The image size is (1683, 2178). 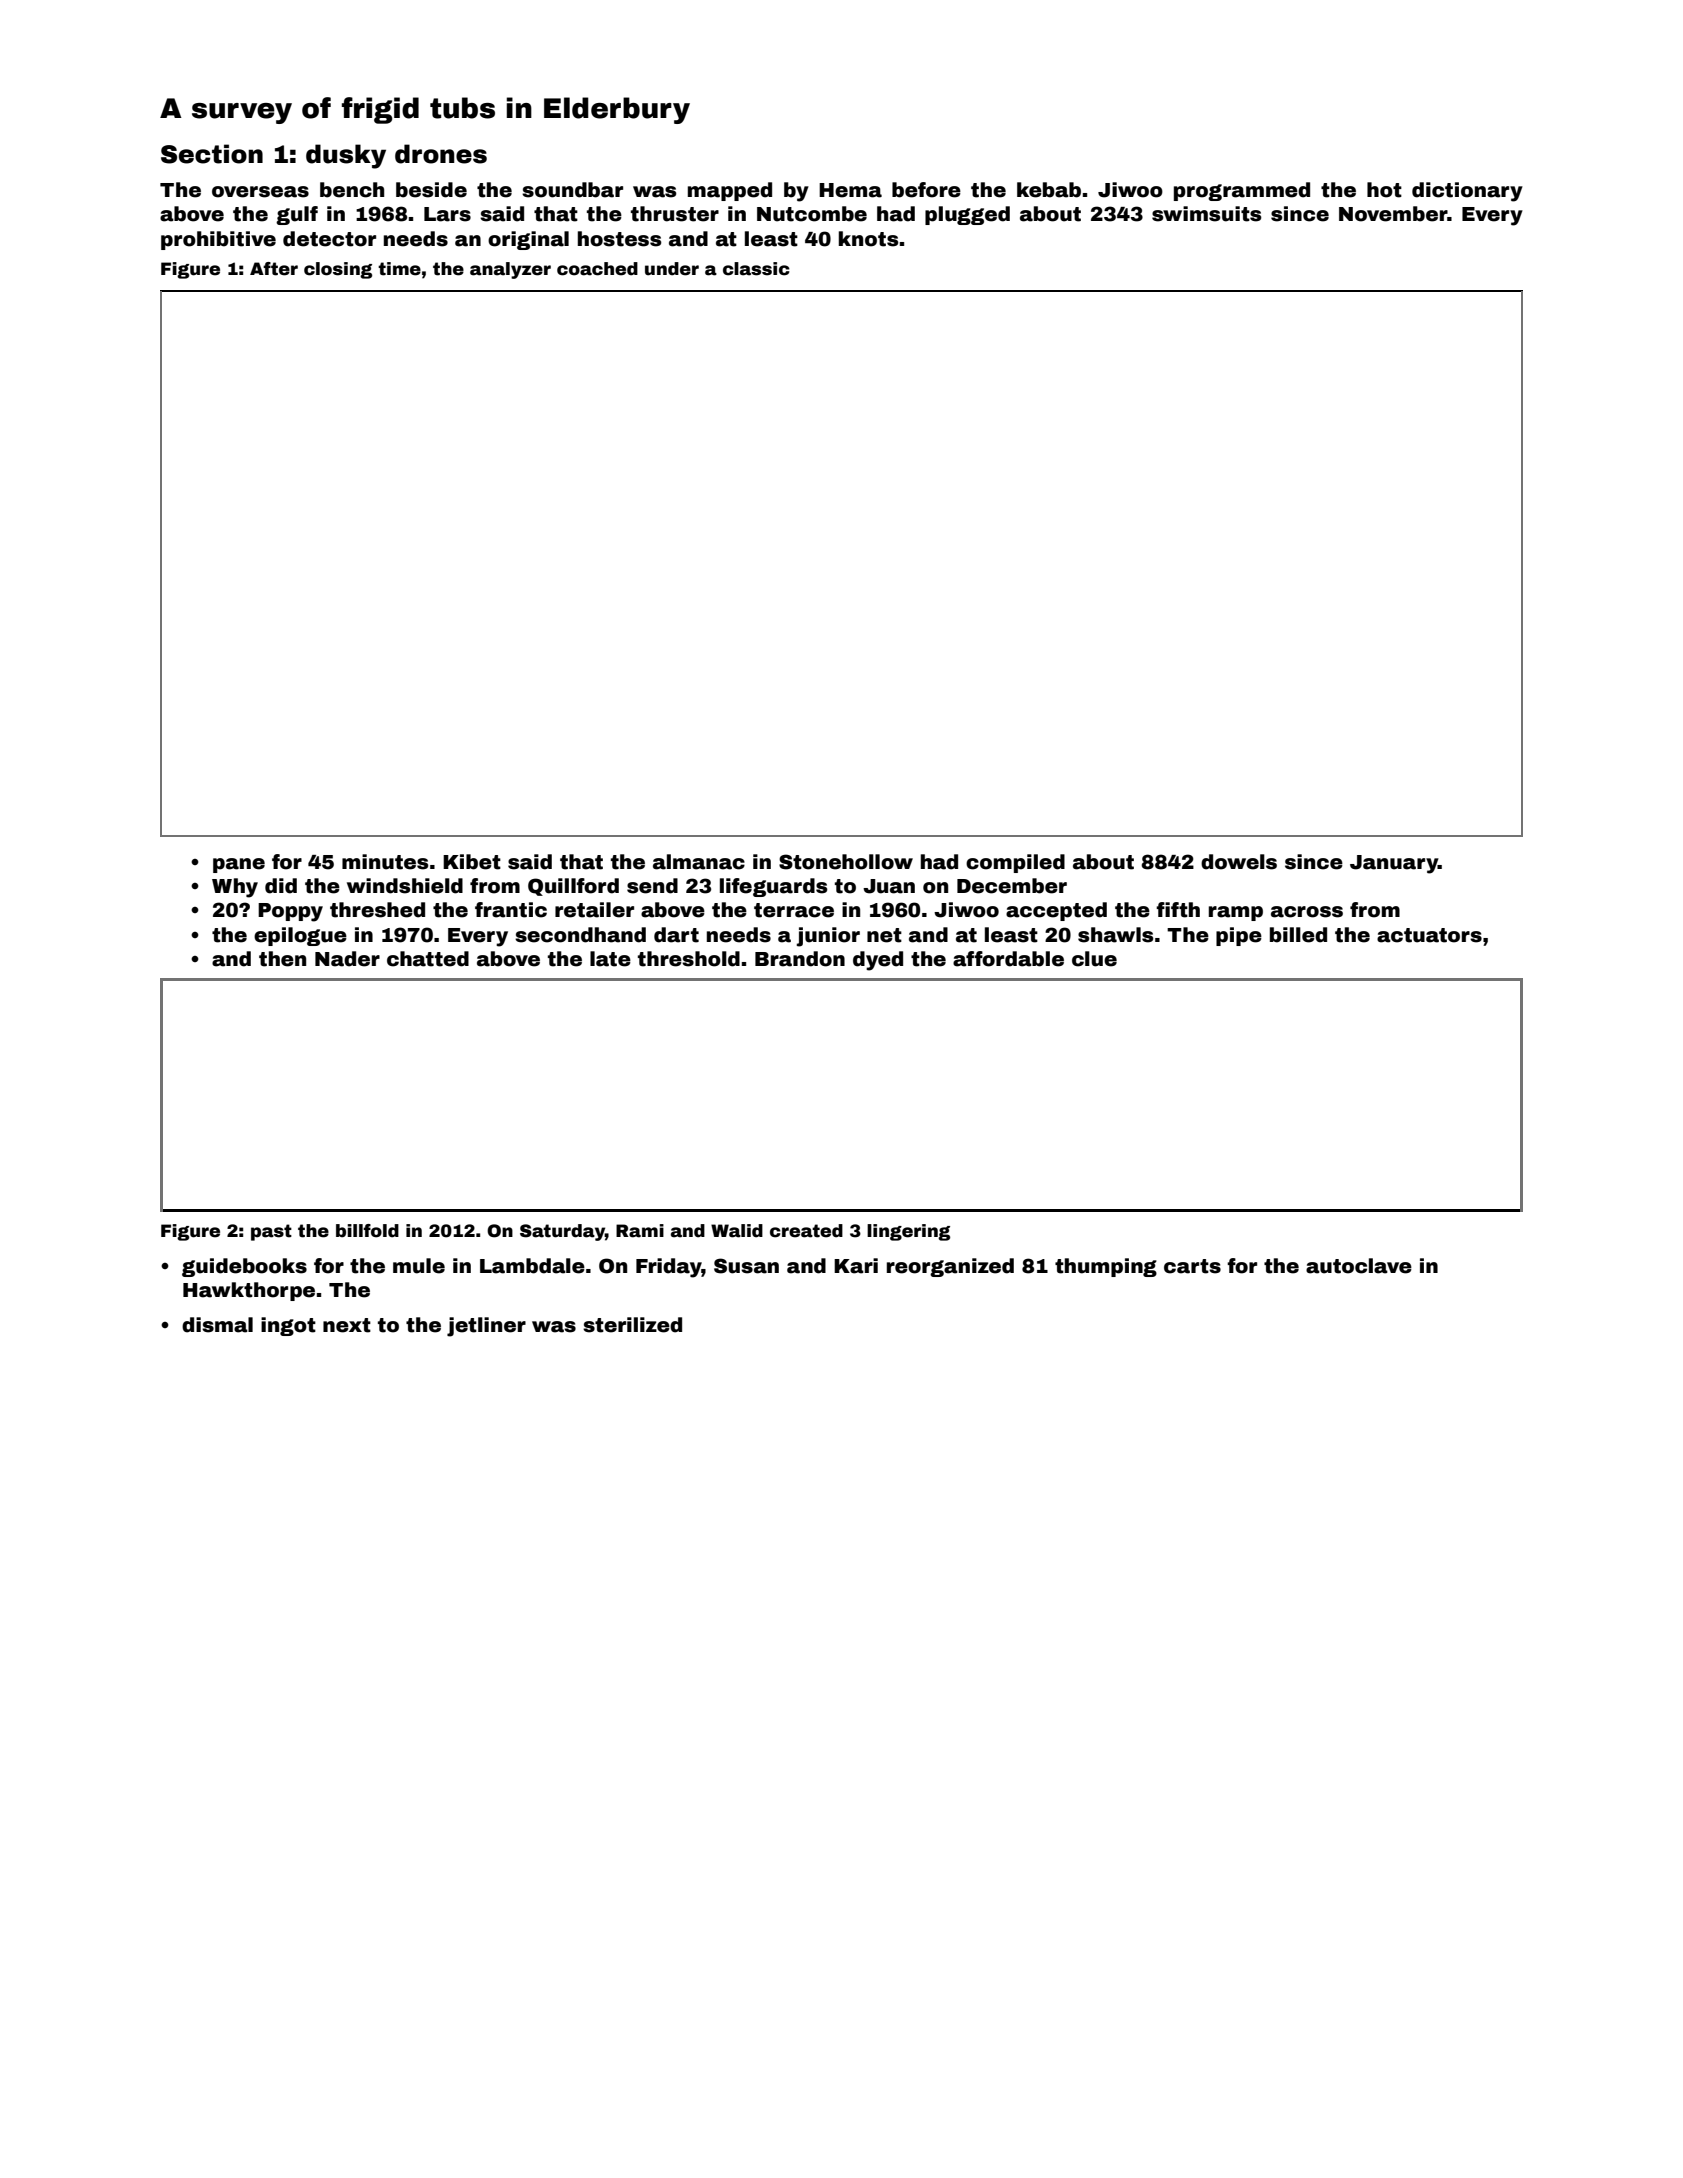 I want to click on January, so click(x=1394, y=864).
